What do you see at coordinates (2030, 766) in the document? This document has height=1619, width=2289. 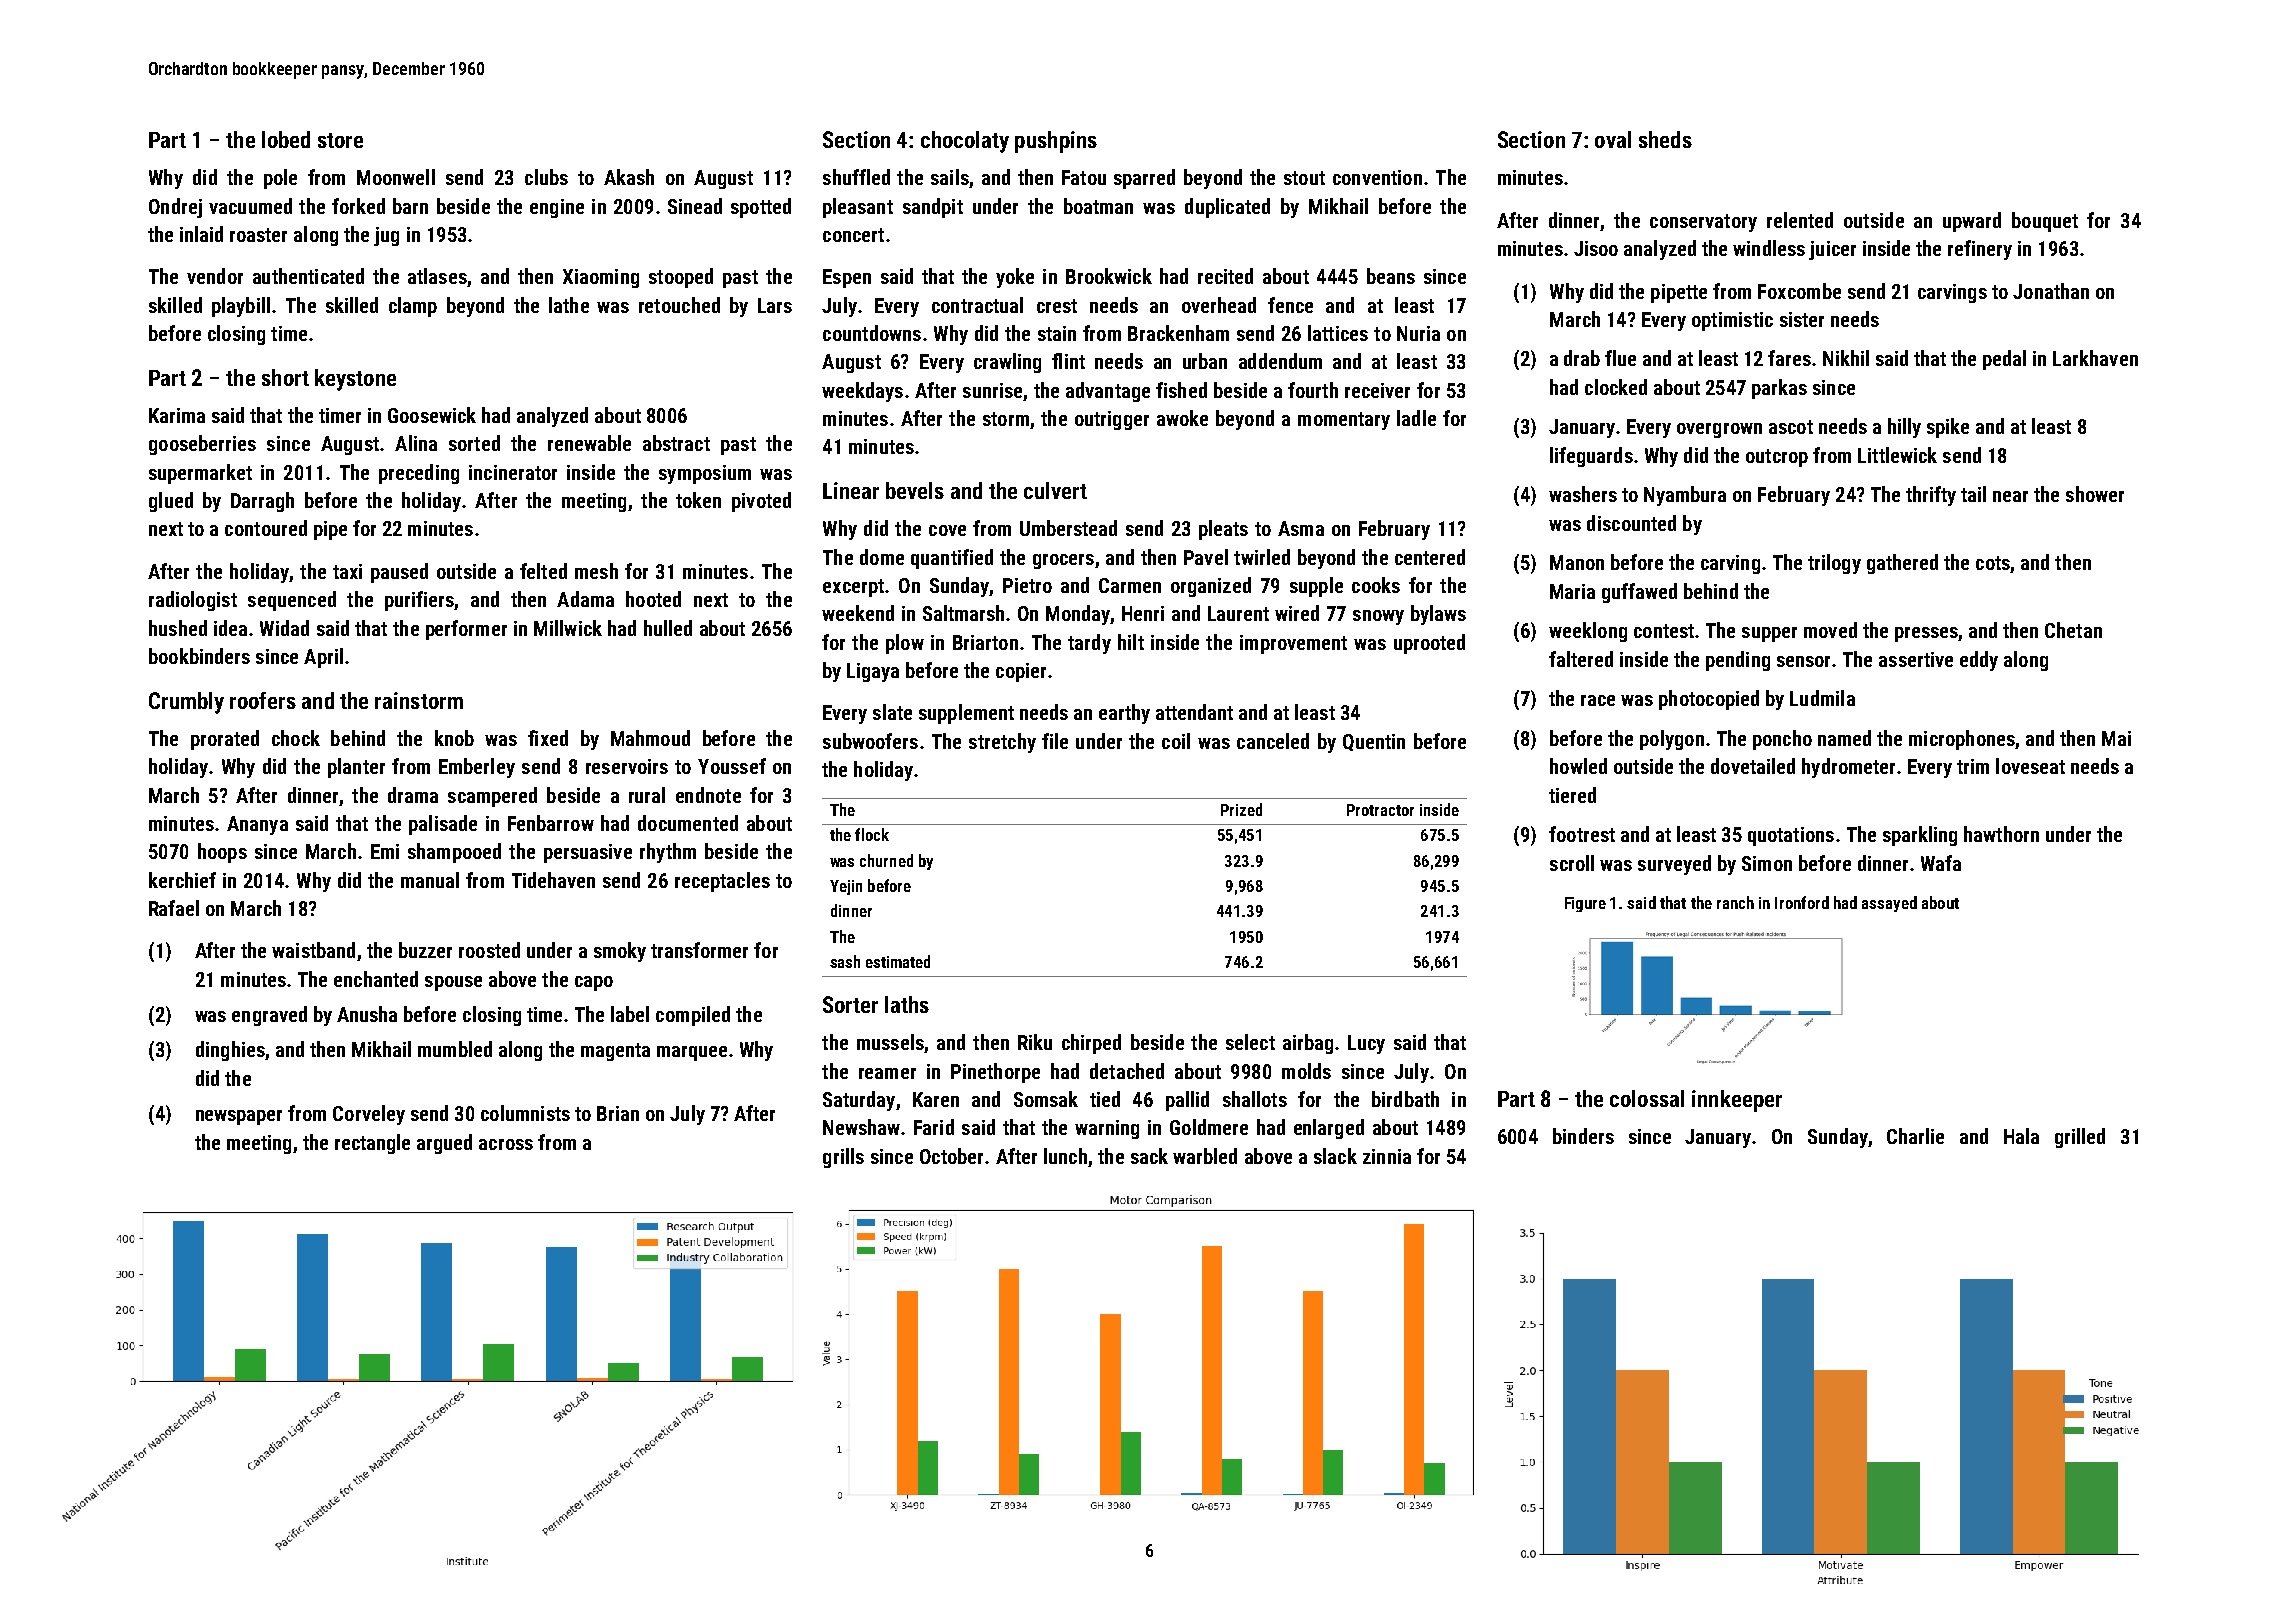 I see `loveseat` at bounding box center [2030, 766].
